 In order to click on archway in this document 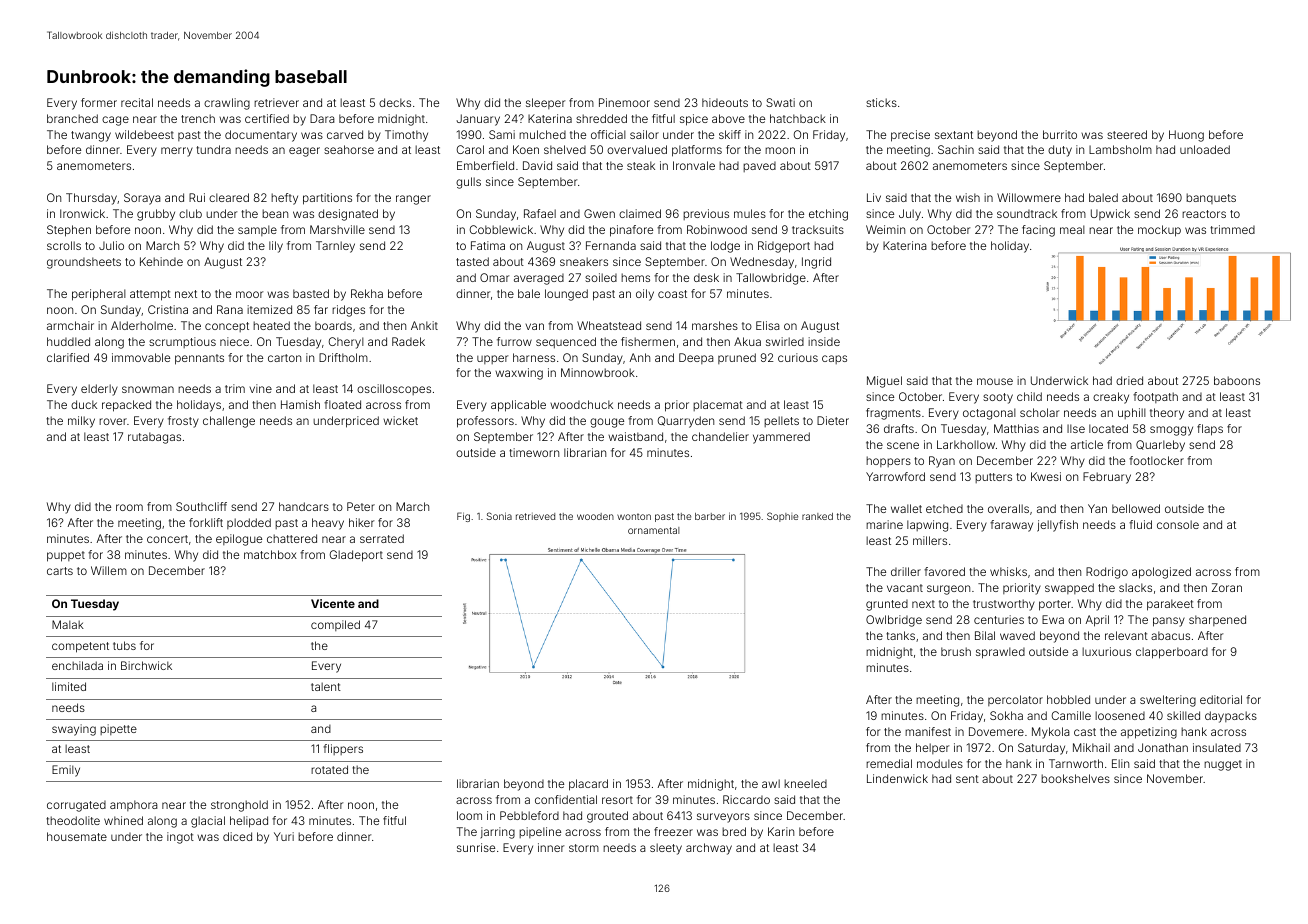, I will do `click(709, 849)`.
